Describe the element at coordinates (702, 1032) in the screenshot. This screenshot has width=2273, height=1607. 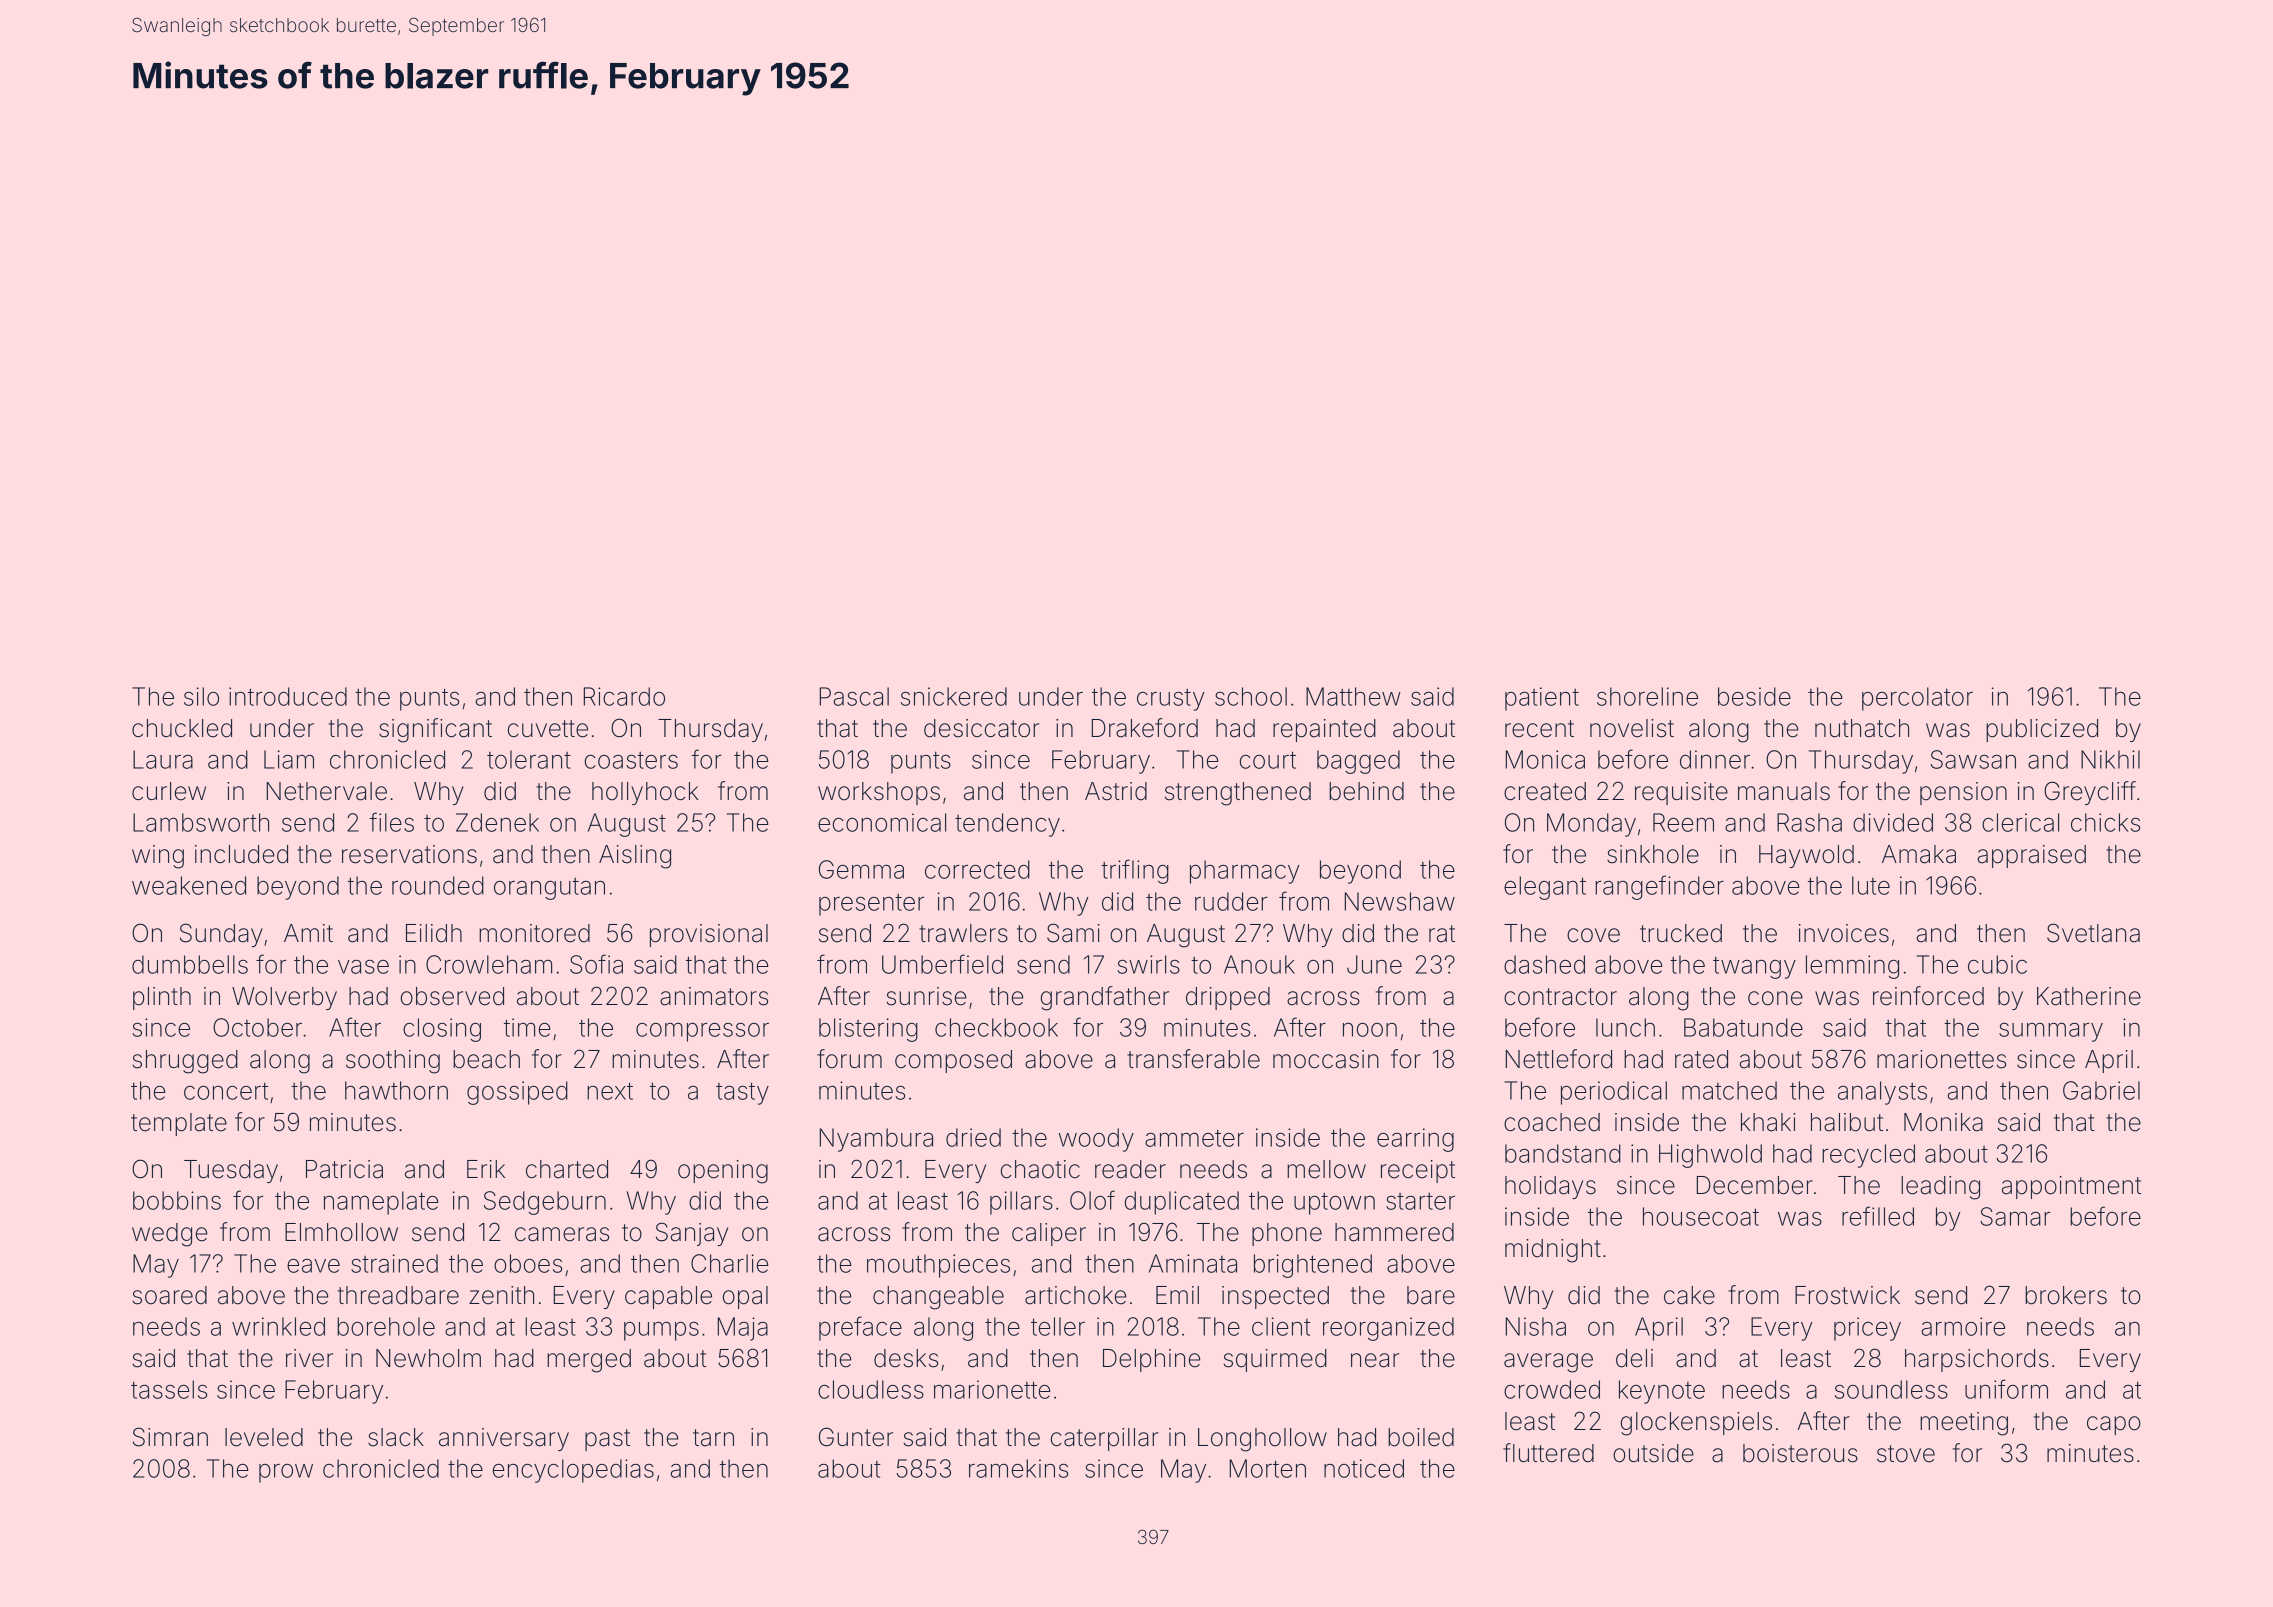
I see `compressor` at that location.
